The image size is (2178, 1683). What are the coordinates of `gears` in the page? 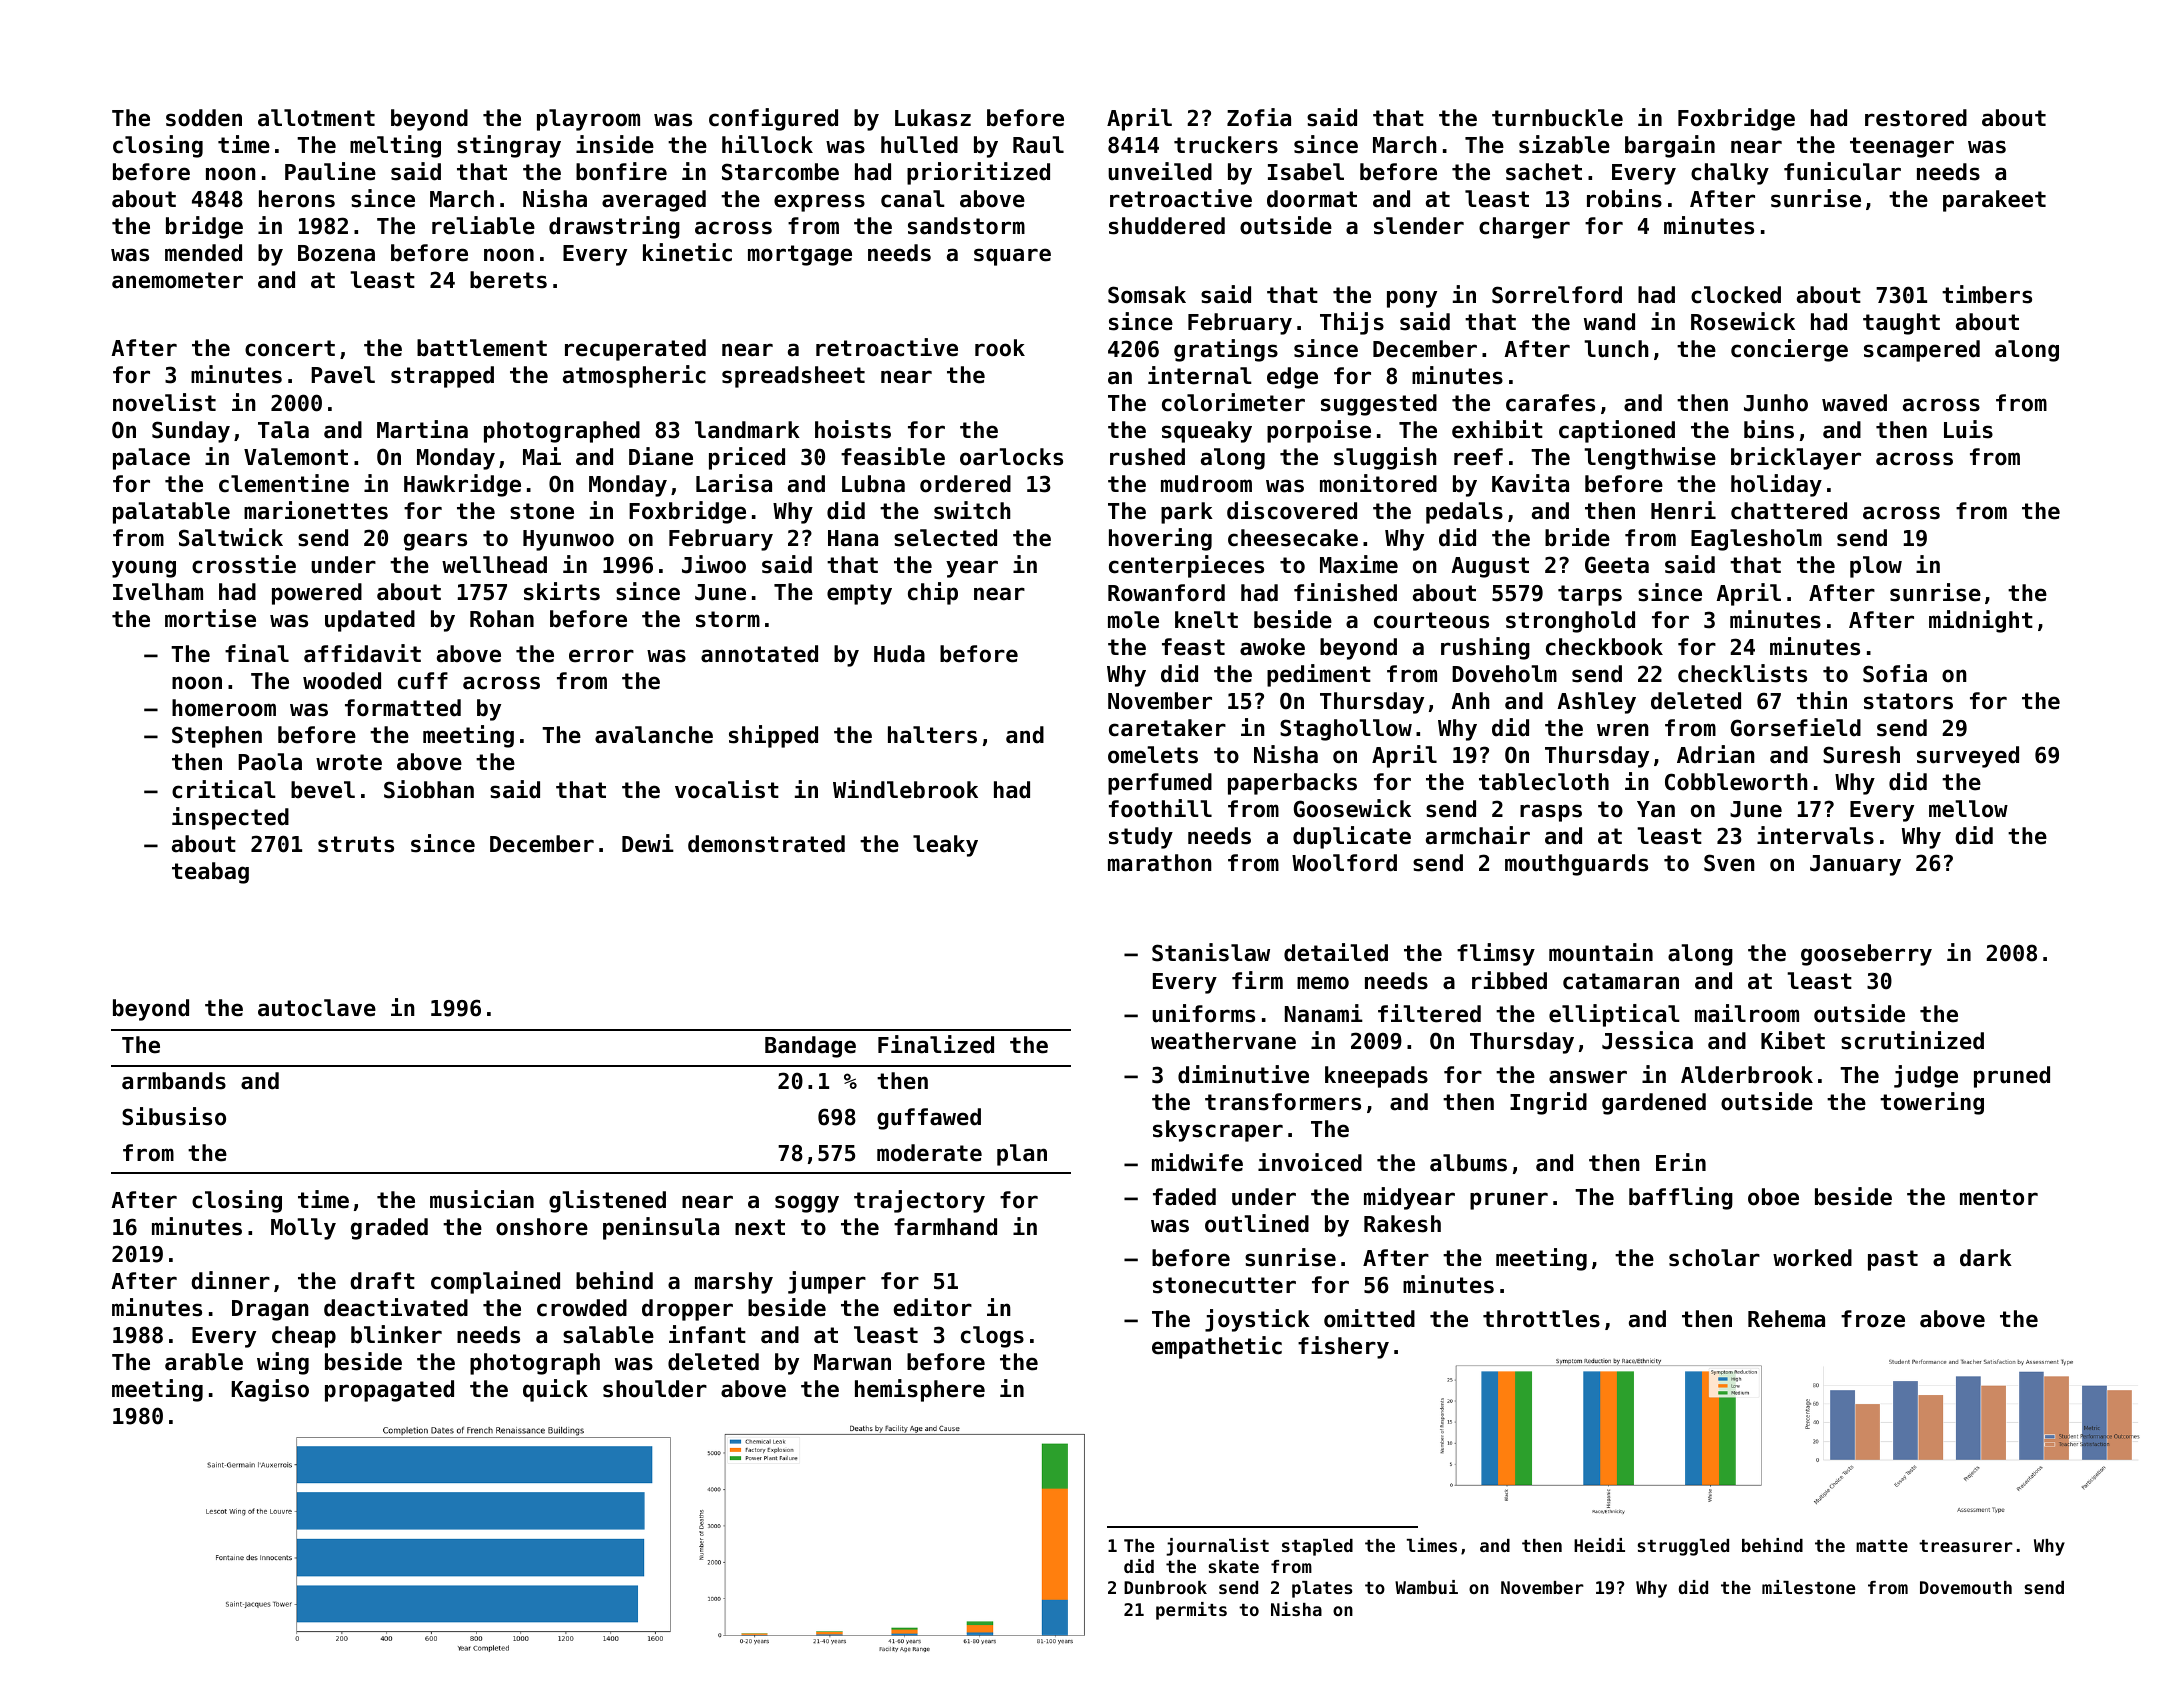 It's located at (435, 542).
